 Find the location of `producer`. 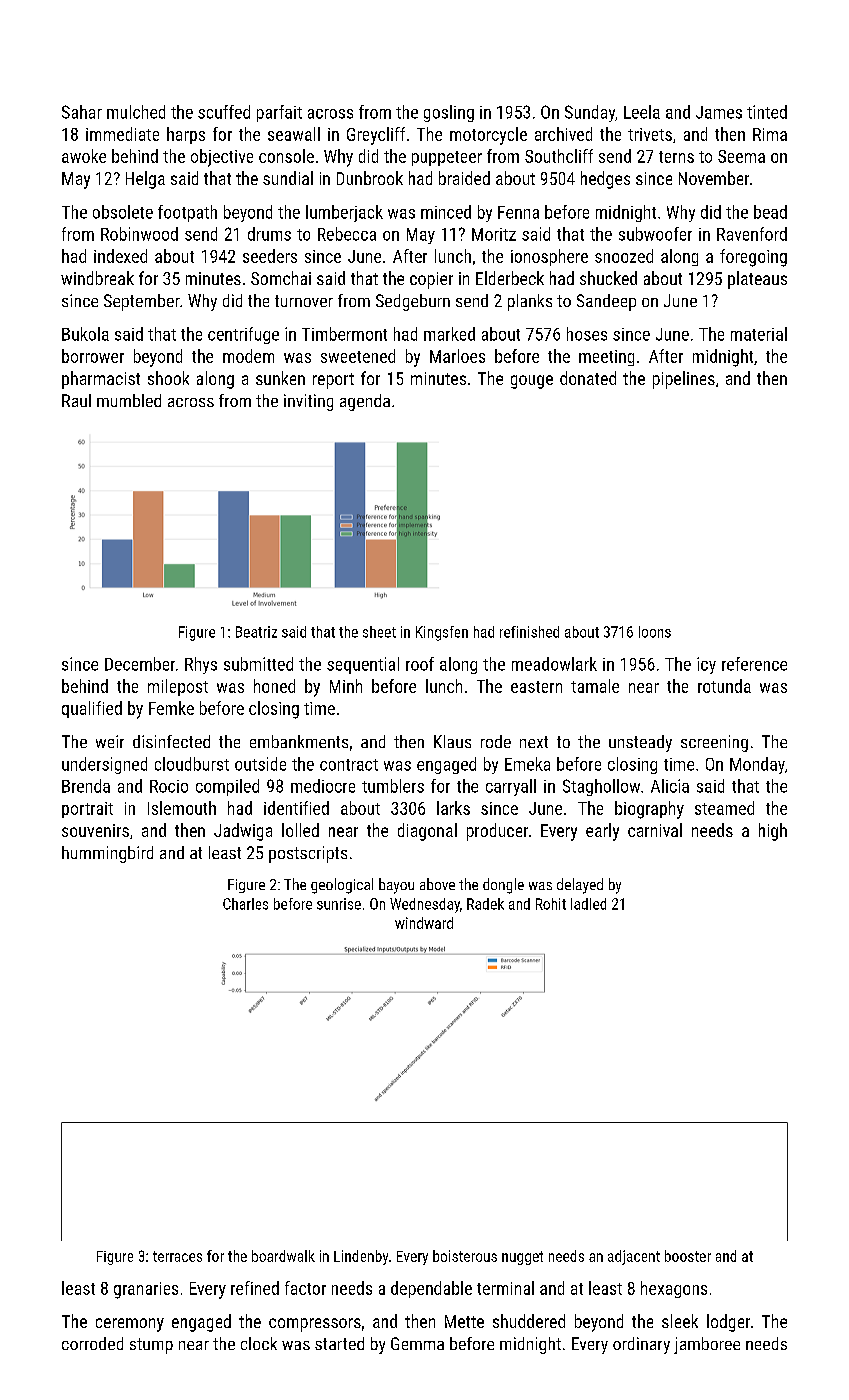

producer is located at coordinates (497, 832).
